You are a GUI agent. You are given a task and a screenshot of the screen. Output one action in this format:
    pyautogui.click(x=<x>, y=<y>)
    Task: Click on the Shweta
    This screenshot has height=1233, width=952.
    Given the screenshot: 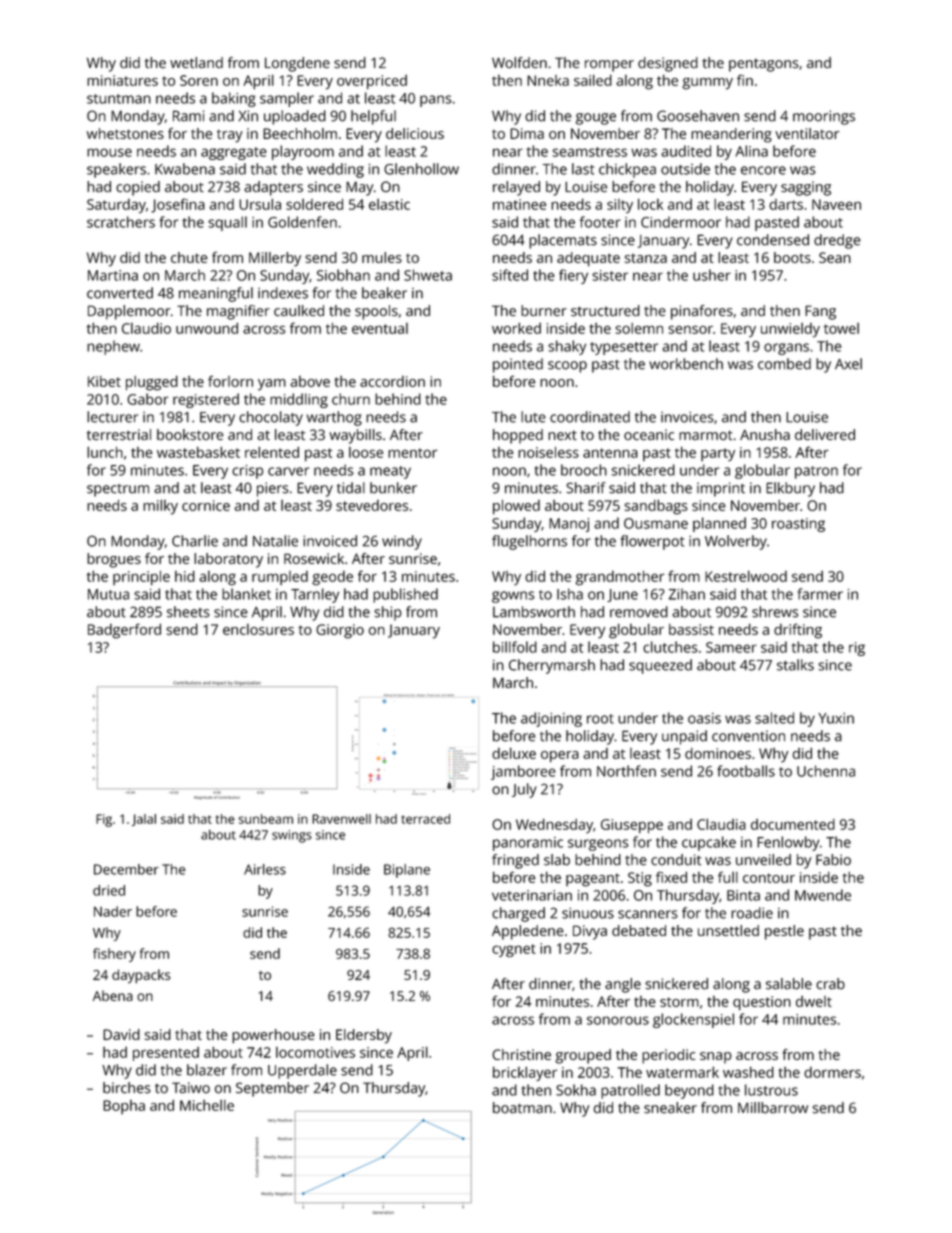 What is the action you would take?
    pyautogui.click(x=428, y=275)
